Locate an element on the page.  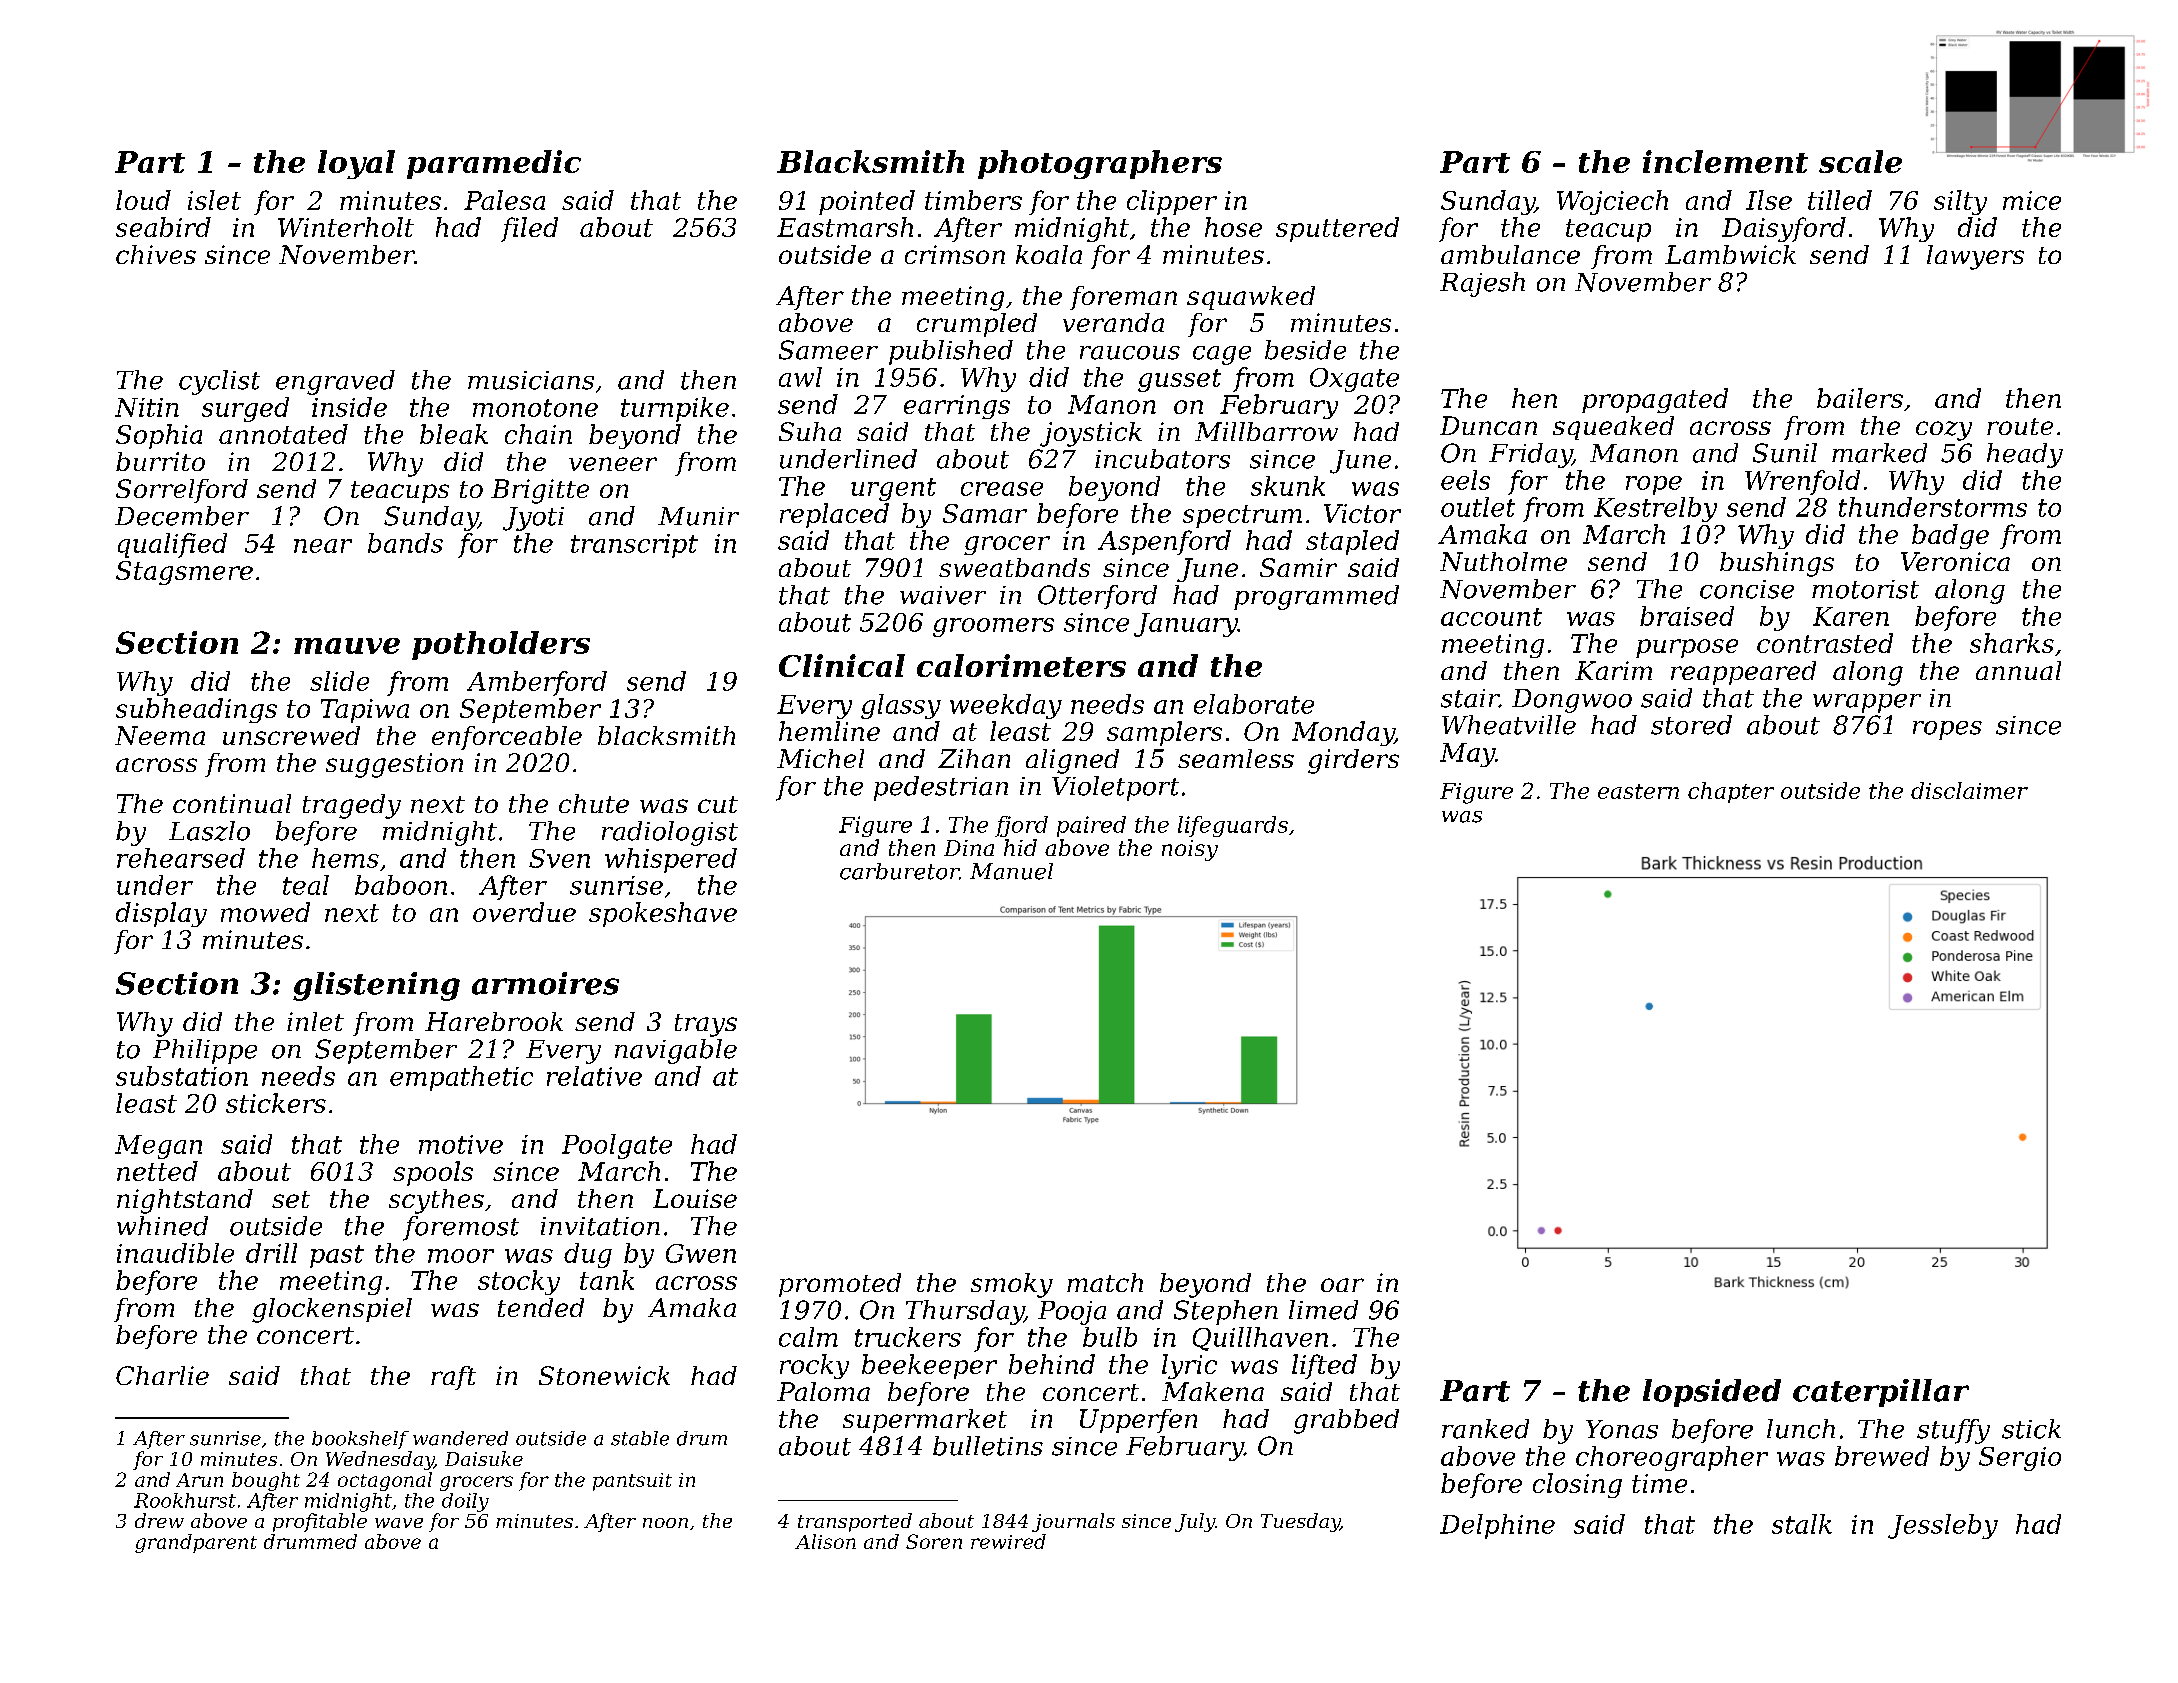
hose is located at coordinates (1233, 227).
